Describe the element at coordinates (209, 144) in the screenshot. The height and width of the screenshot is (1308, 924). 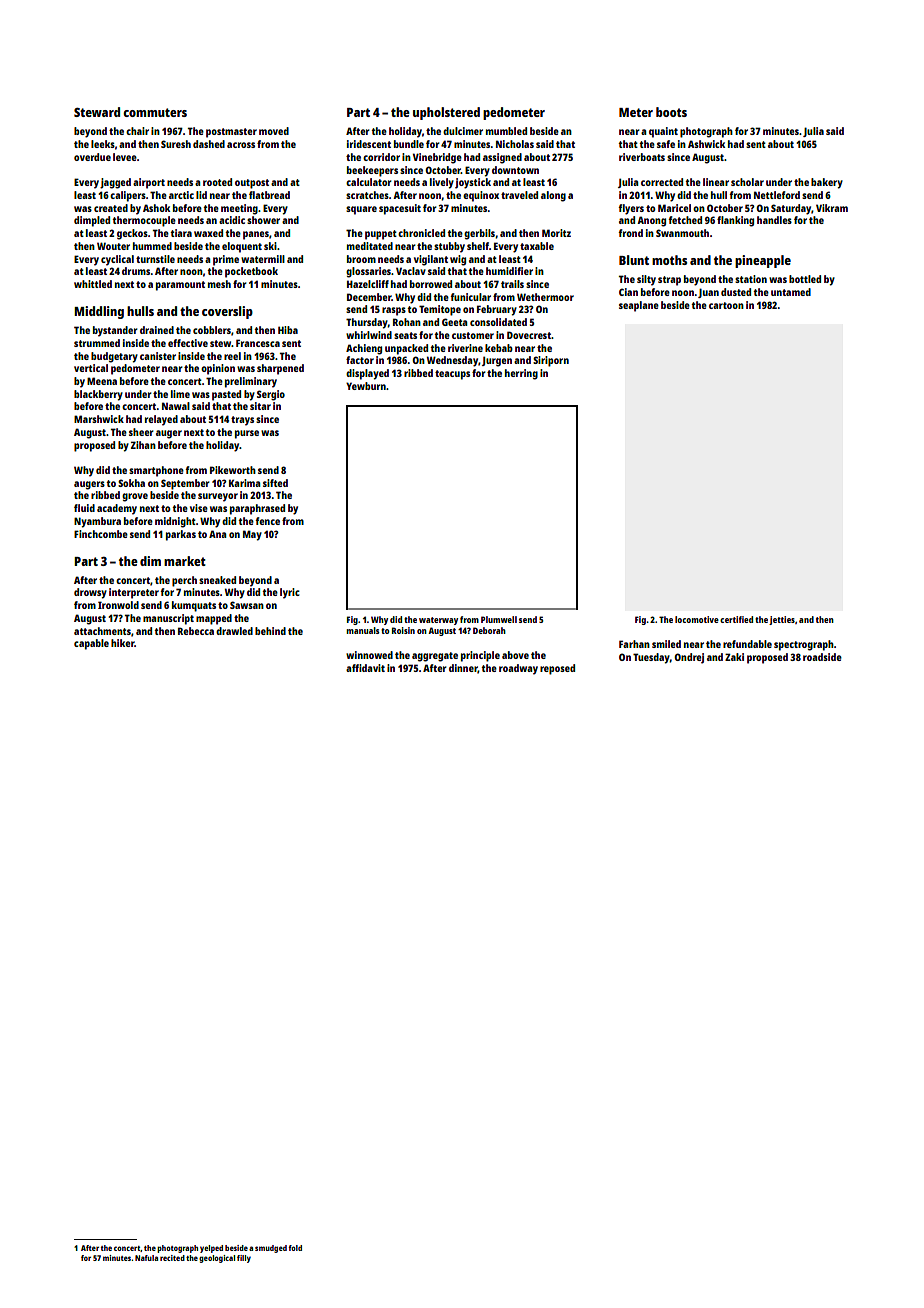
I see `dashed` at that location.
